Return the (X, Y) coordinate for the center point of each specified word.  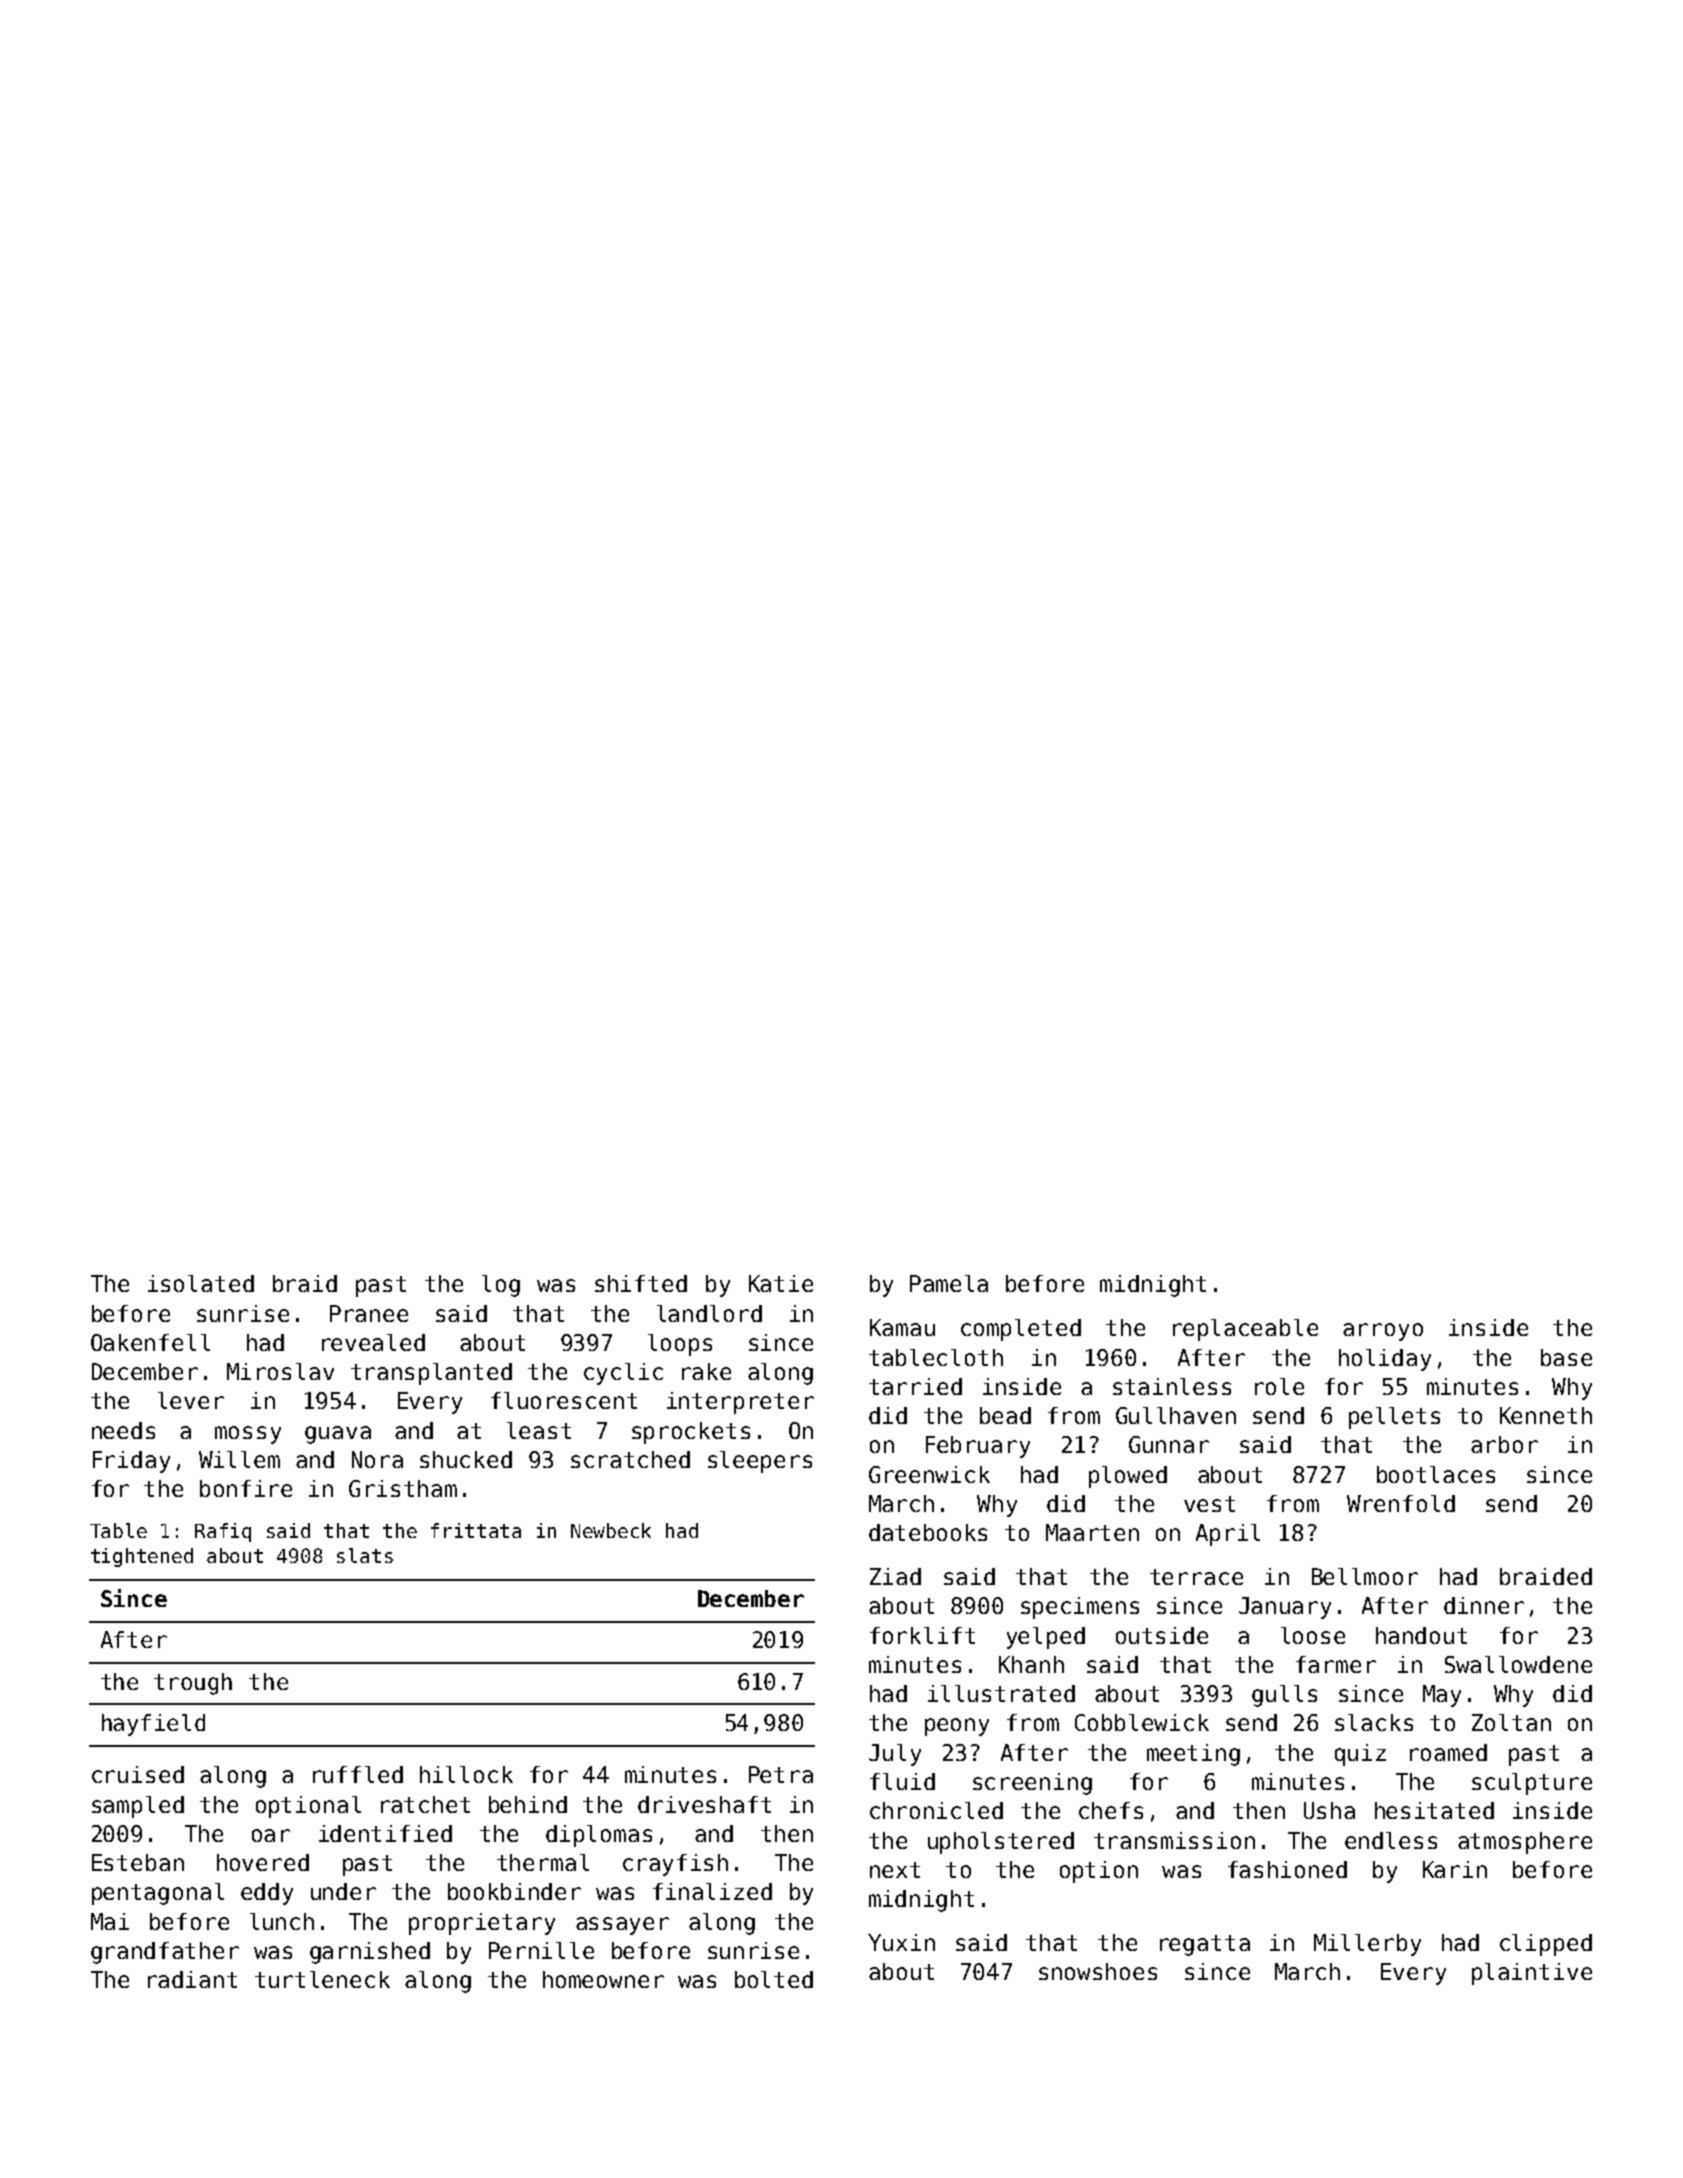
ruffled (358, 1774)
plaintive (1532, 1974)
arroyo (1383, 1332)
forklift (922, 1635)
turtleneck (322, 1979)
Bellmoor (1365, 1576)
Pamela (949, 1283)
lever (191, 1400)
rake (706, 1371)
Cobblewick (1142, 1722)
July (895, 1755)
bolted (774, 1979)
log (501, 1286)
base (1566, 1357)
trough (193, 1684)
